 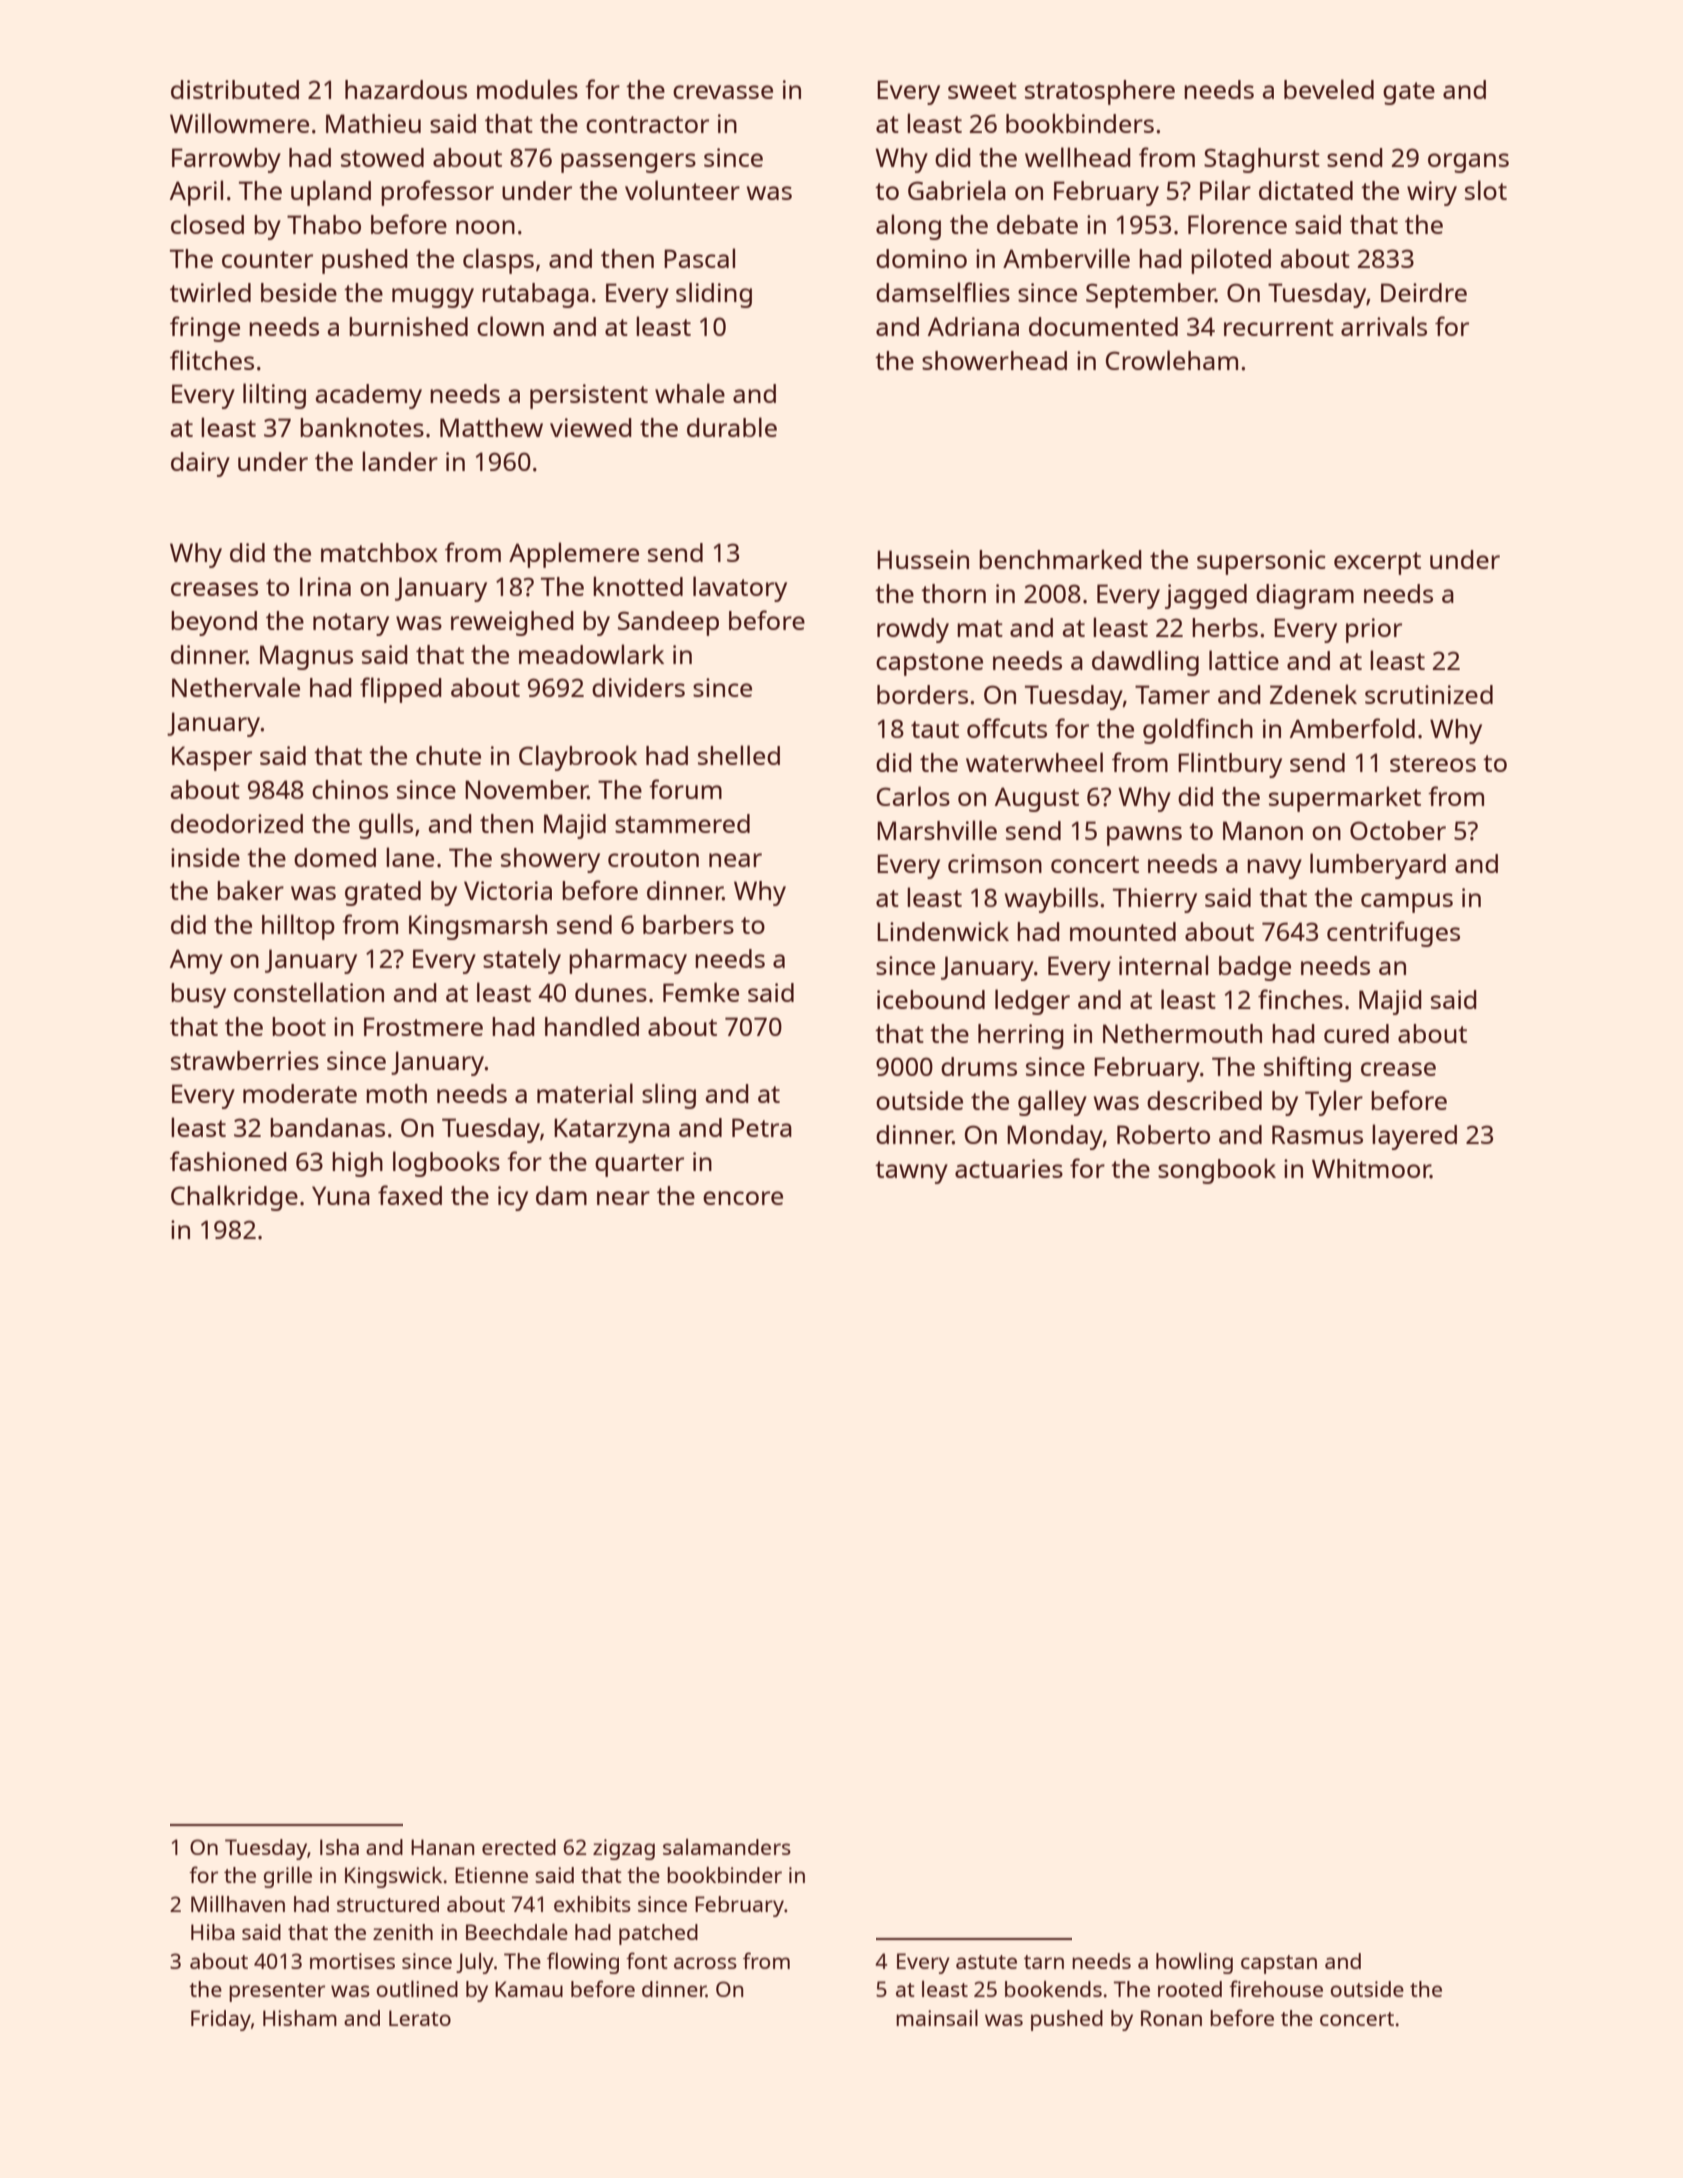 What do you see at coordinates (234, 1198) in the screenshot?
I see `Chalkridge` at bounding box center [234, 1198].
